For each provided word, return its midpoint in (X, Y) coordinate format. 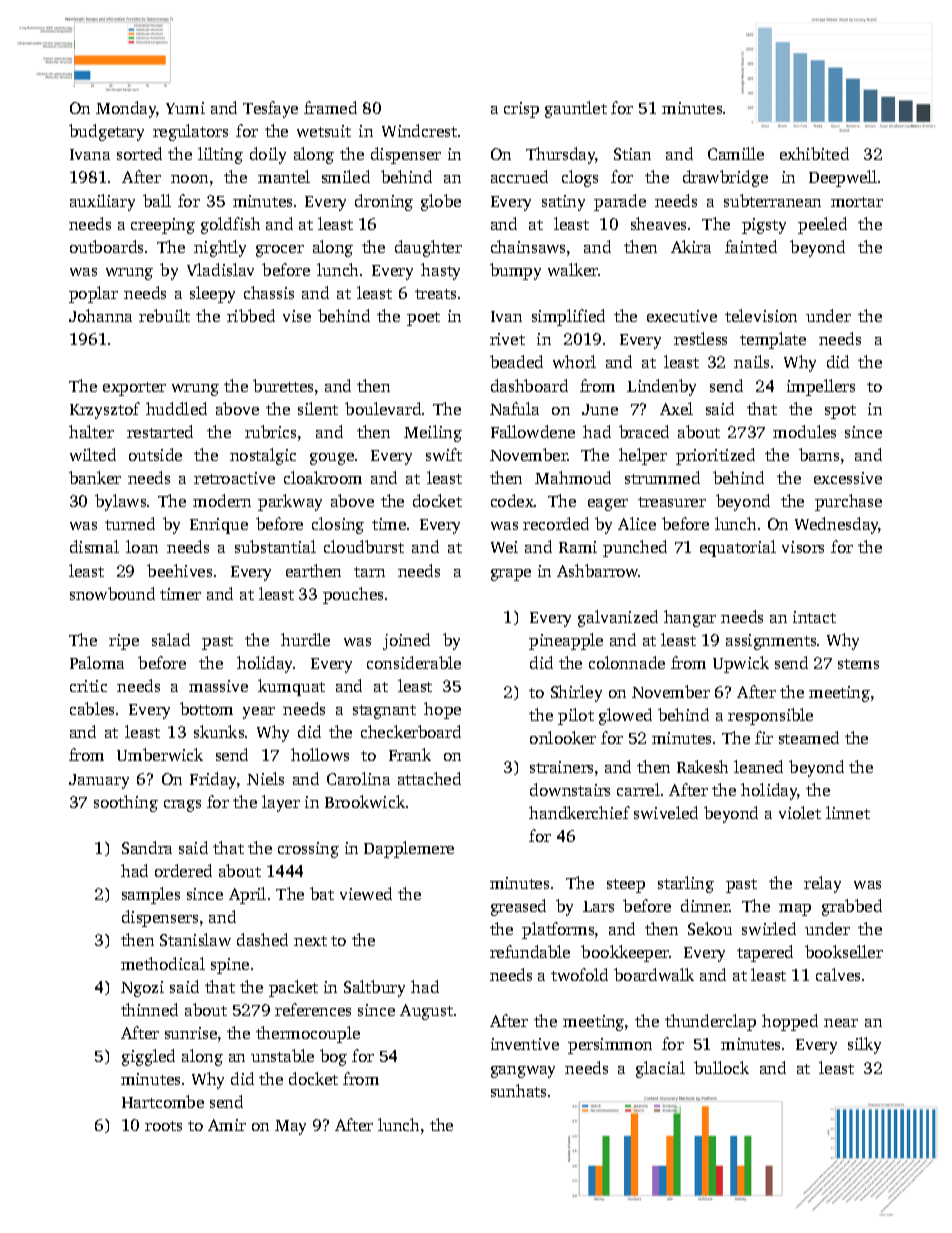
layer (281, 803)
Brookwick (365, 801)
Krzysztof (105, 410)
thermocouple (308, 1034)
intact (814, 617)
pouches (353, 595)
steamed (809, 737)
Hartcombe (163, 1101)
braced (644, 431)
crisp (521, 110)
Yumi (185, 108)
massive (218, 686)
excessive (848, 478)
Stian (632, 154)
